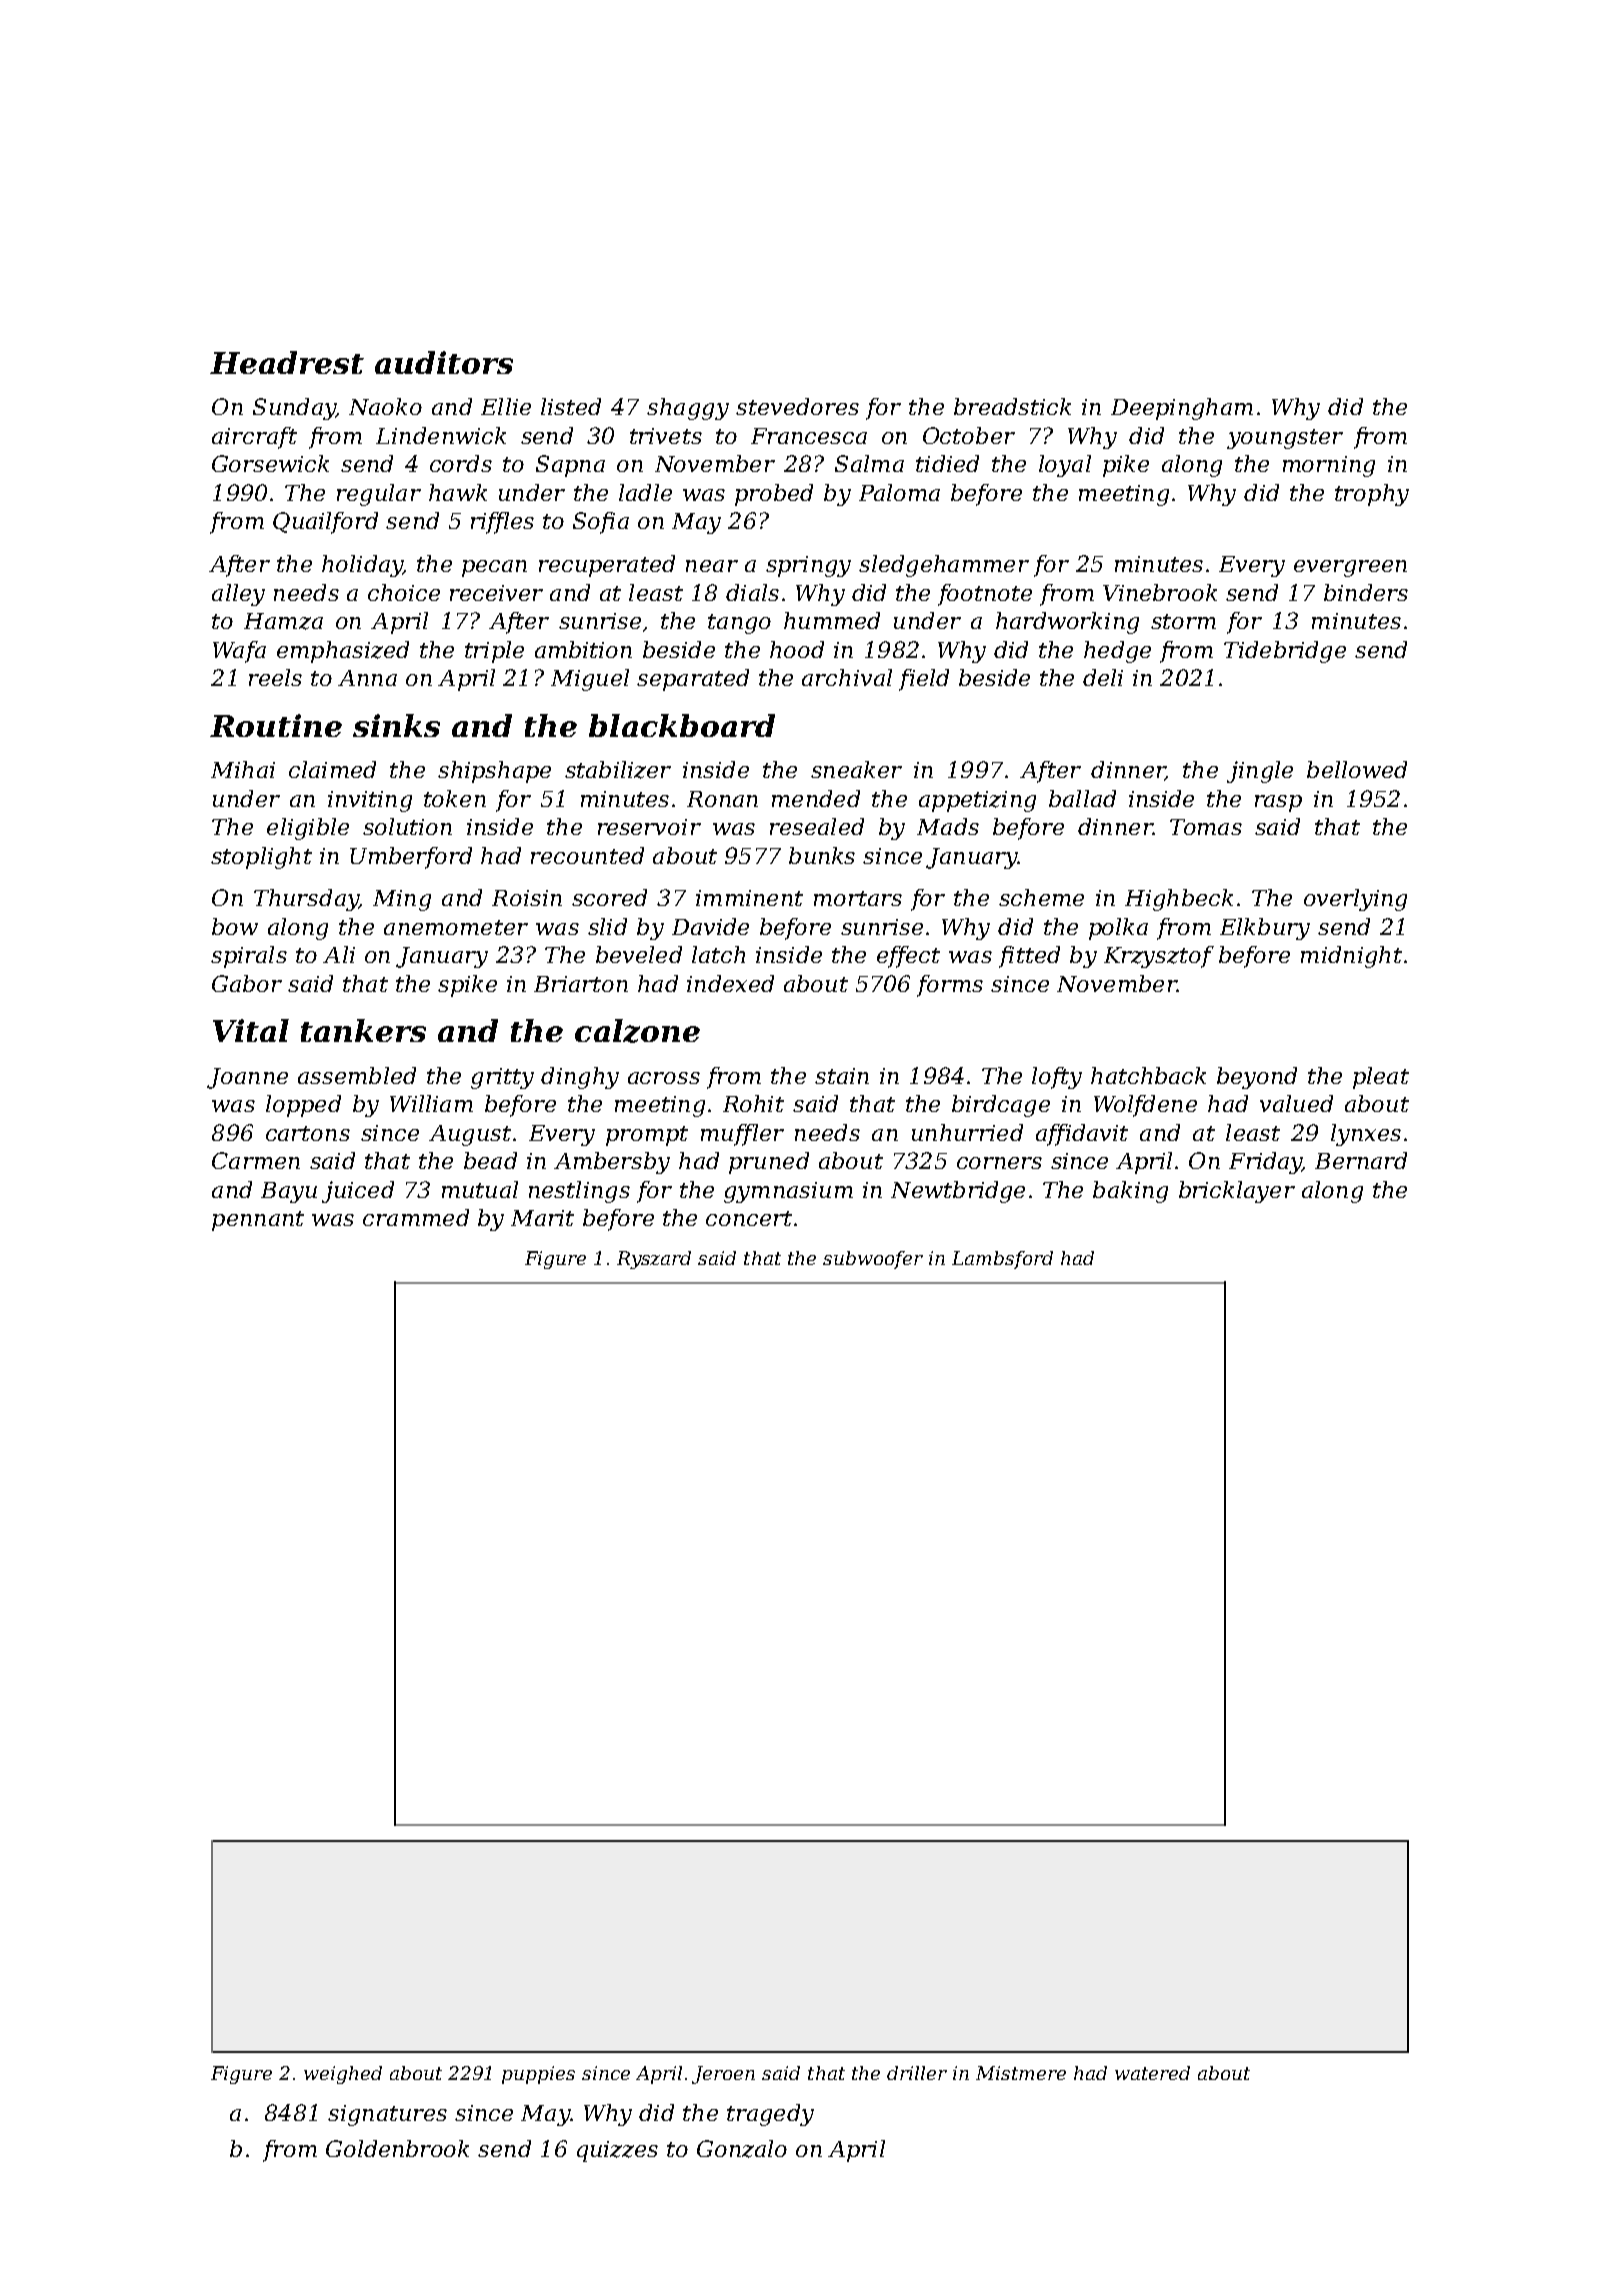 This page has height=2292, width=1620. What do you see at coordinates (358, 1192) in the page?
I see `juiced` at bounding box center [358, 1192].
